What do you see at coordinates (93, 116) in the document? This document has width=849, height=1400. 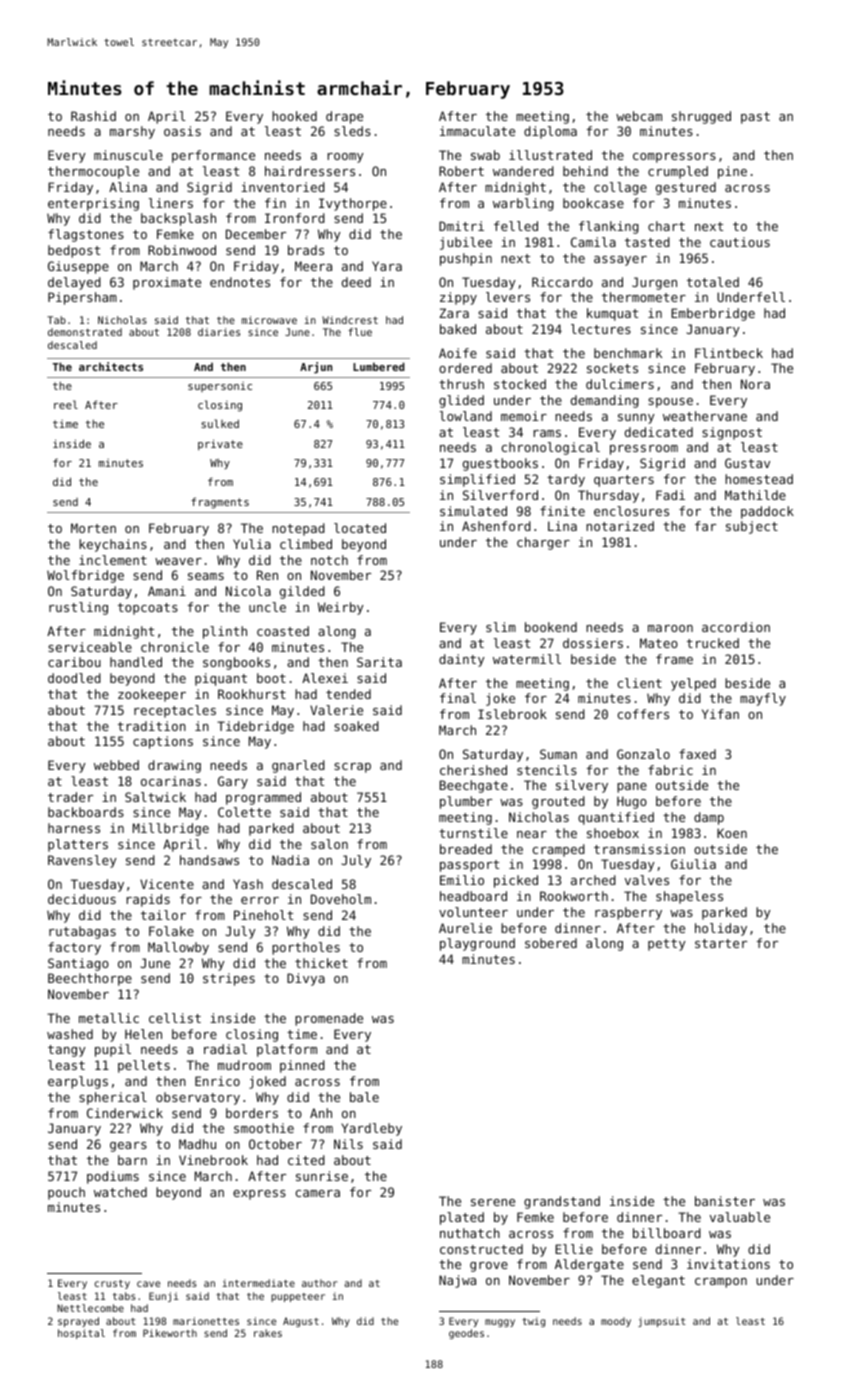 I see `Rashid` at bounding box center [93, 116].
